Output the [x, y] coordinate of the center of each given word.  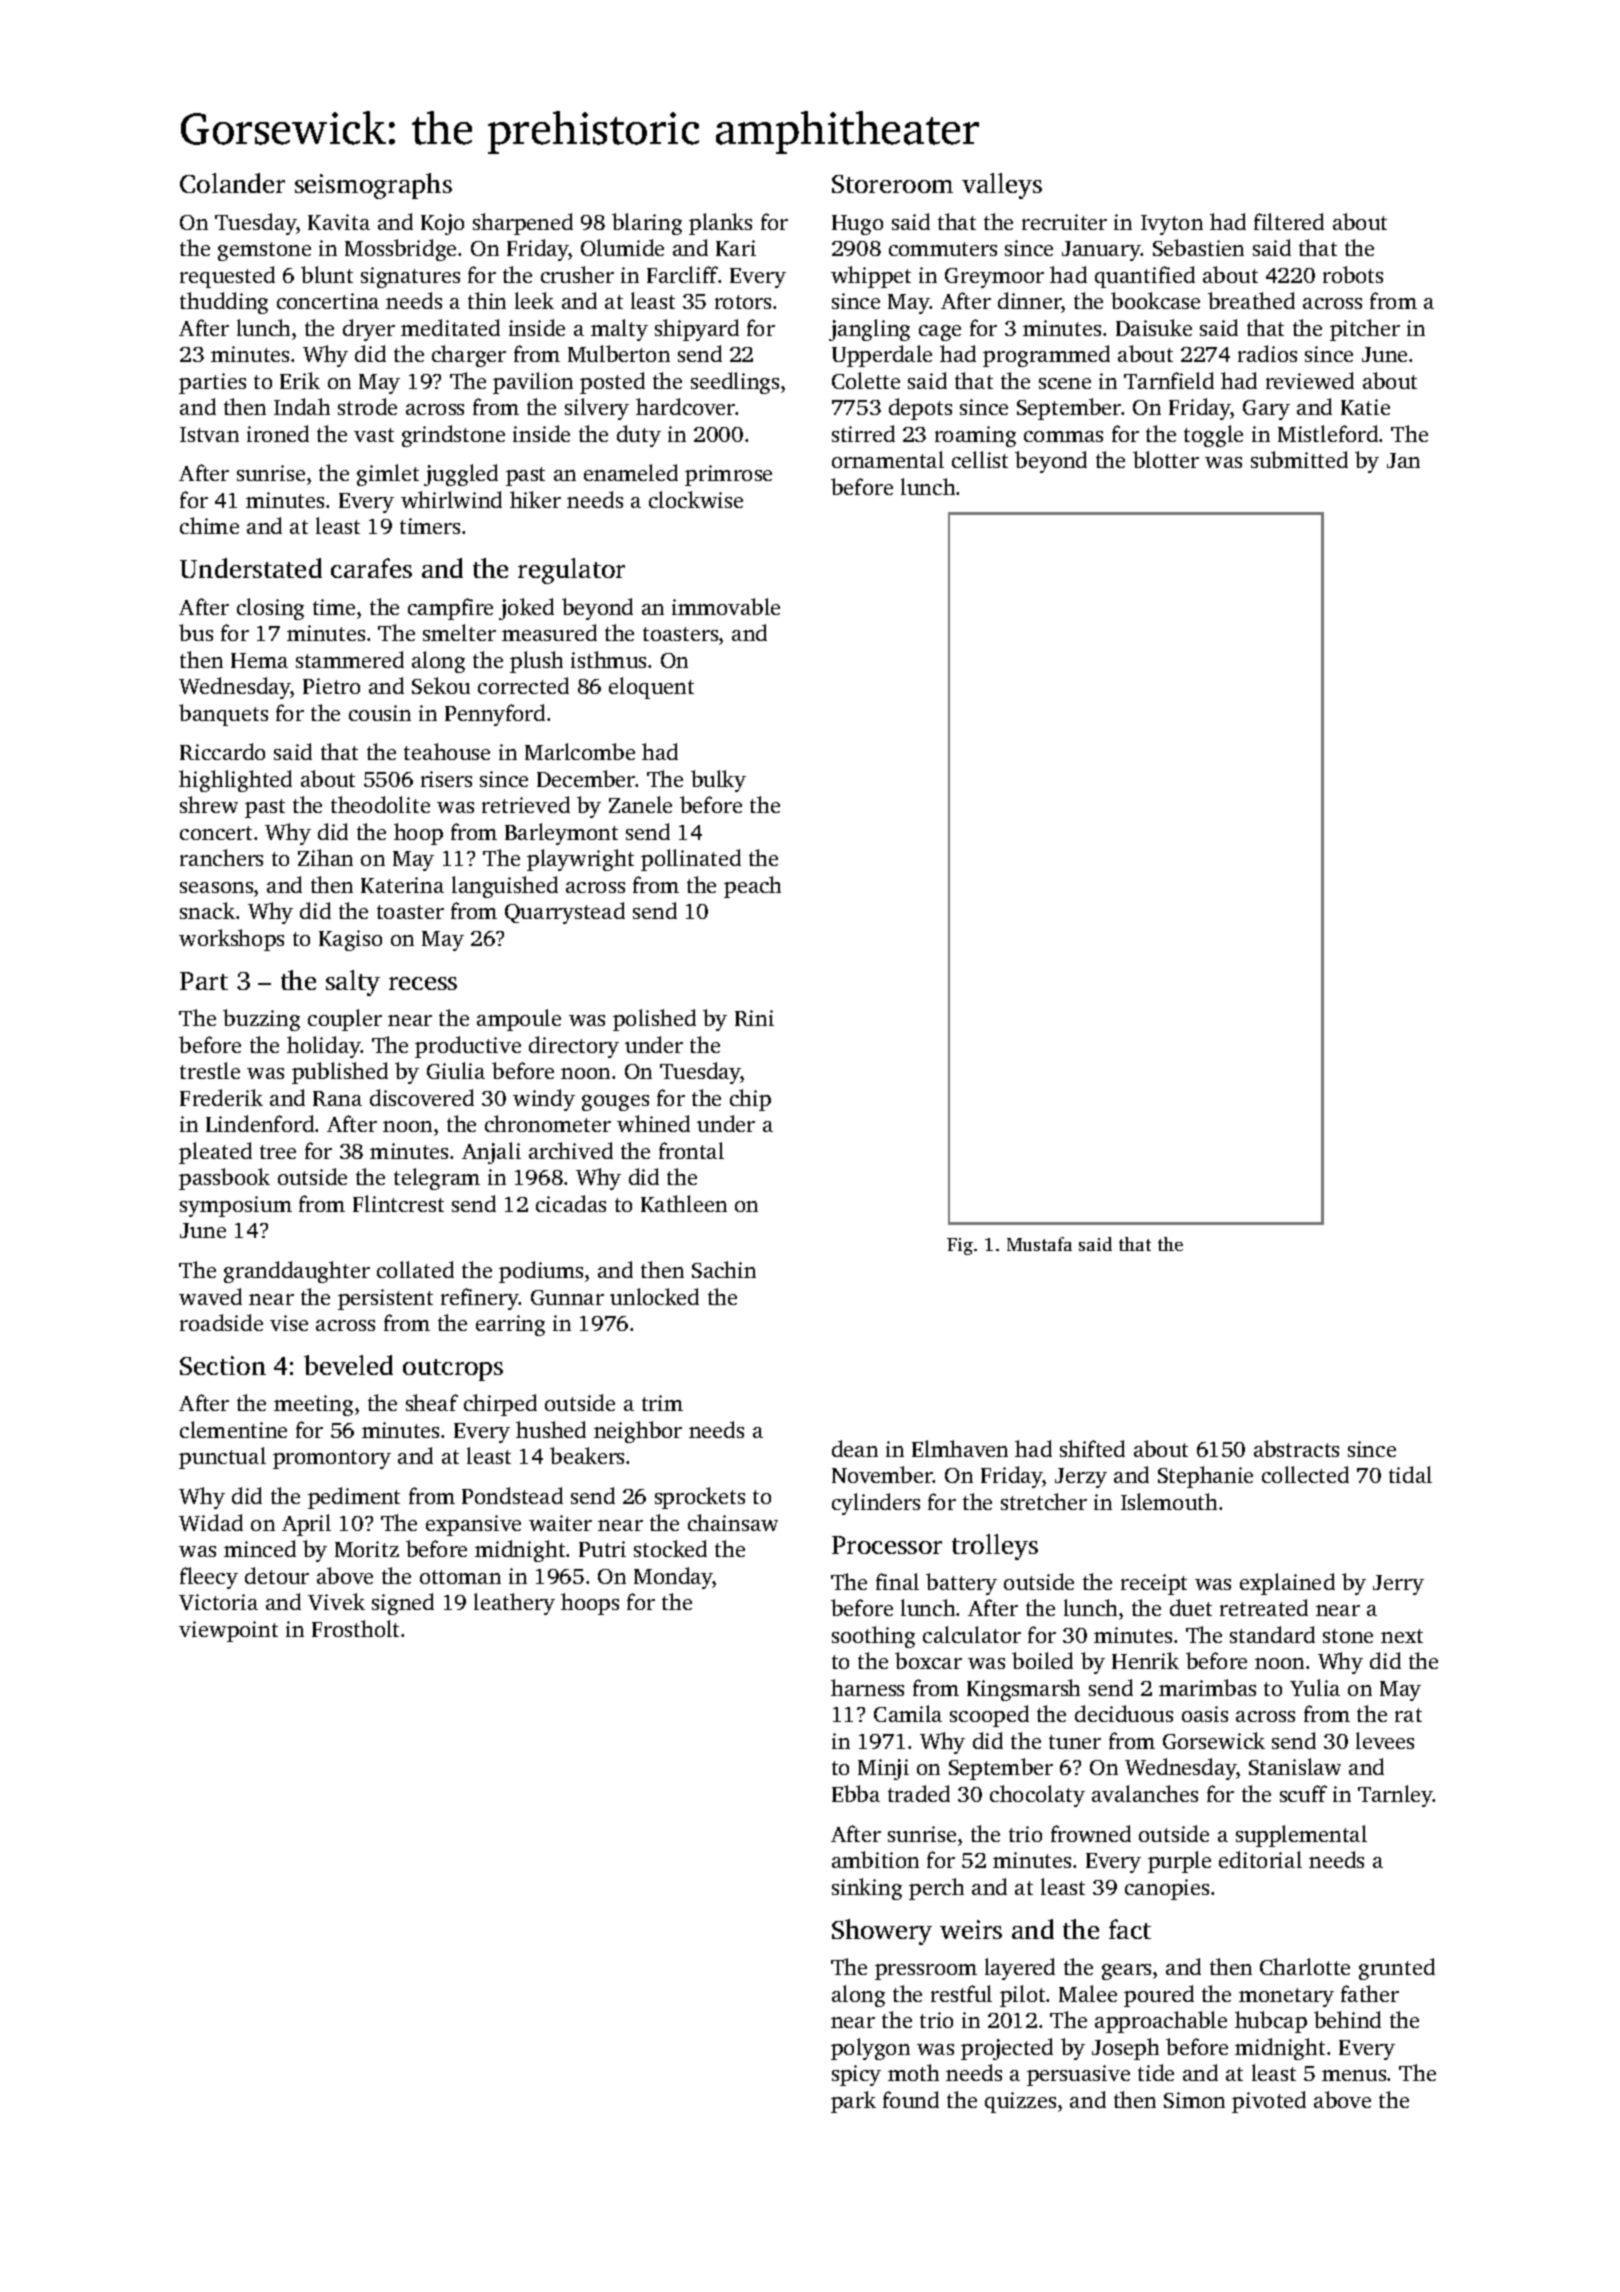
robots [1353, 274]
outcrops [453, 1370]
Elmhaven [960, 1448]
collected [1305, 1474]
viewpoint [228, 1631]
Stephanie [1205, 1477]
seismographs [373, 186]
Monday [673, 1578]
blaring [647, 224]
